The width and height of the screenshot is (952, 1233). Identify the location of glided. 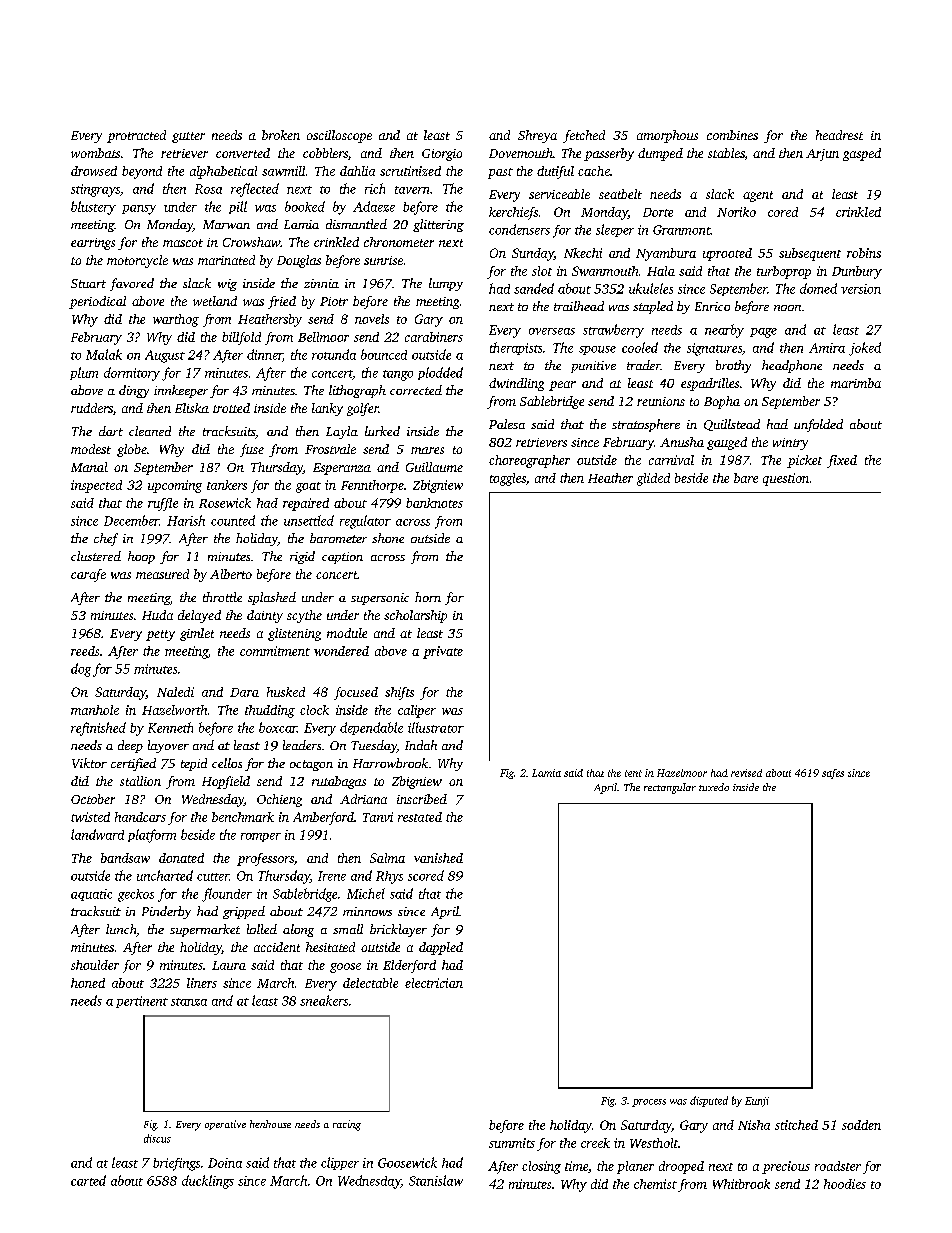
(653, 479).
